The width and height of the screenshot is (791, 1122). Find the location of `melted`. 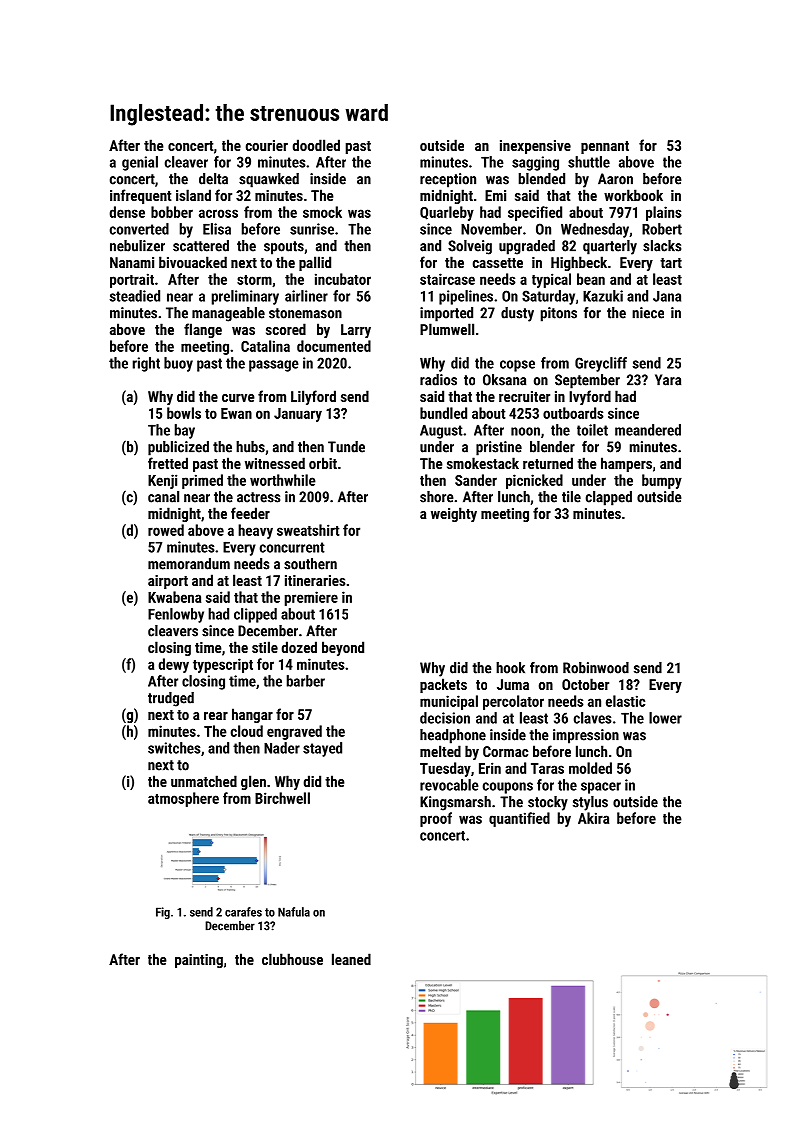

melted is located at coordinates (440, 751).
